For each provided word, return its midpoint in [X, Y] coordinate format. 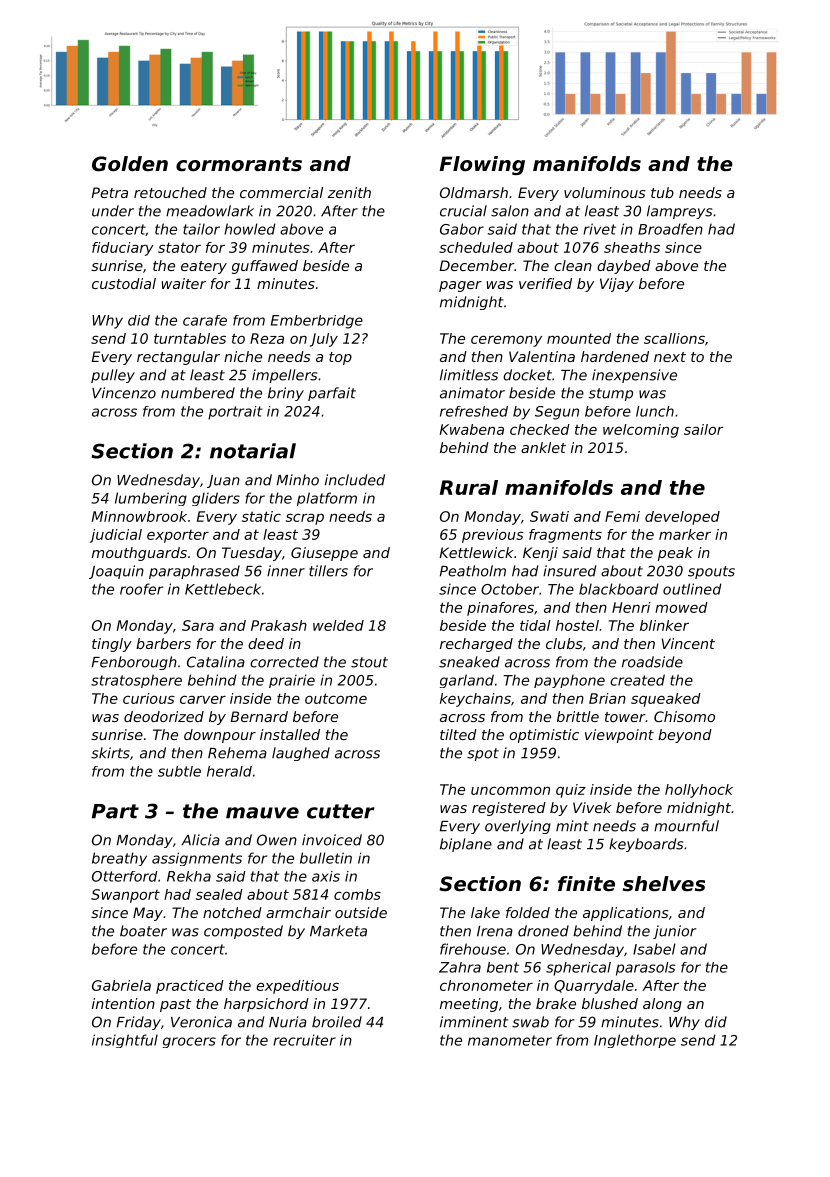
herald [229, 771]
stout [369, 662]
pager [460, 286]
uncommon [510, 791]
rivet [599, 229]
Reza [267, 338]
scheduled [476, 247]
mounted [579, 338]
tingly [112, 645]
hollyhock [699, 791]
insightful [125, 1041]
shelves [664, 884]
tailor [201, 229]
